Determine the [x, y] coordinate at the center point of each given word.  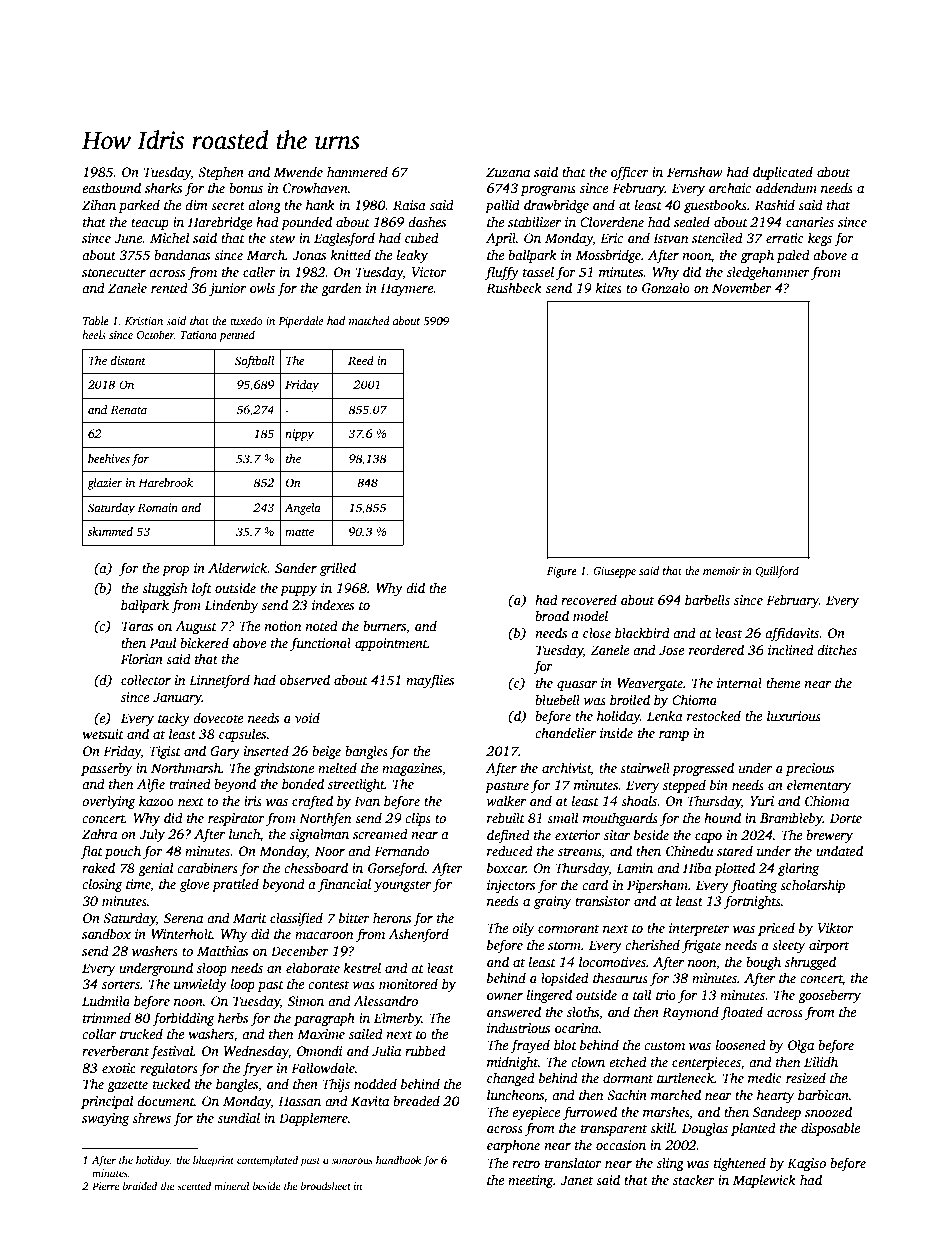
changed [511, 1079]
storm [564, 946]
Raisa [409, 205]
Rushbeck [514, 287]
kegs [820, 239]
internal [739, 682]
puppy [298, 591]
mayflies [430, 681]
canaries [810, 222]
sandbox [106, 933]
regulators [169, 1069]
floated [742, 1013]
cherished [652, 944]
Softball [254, 362]
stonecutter [114, 273]
